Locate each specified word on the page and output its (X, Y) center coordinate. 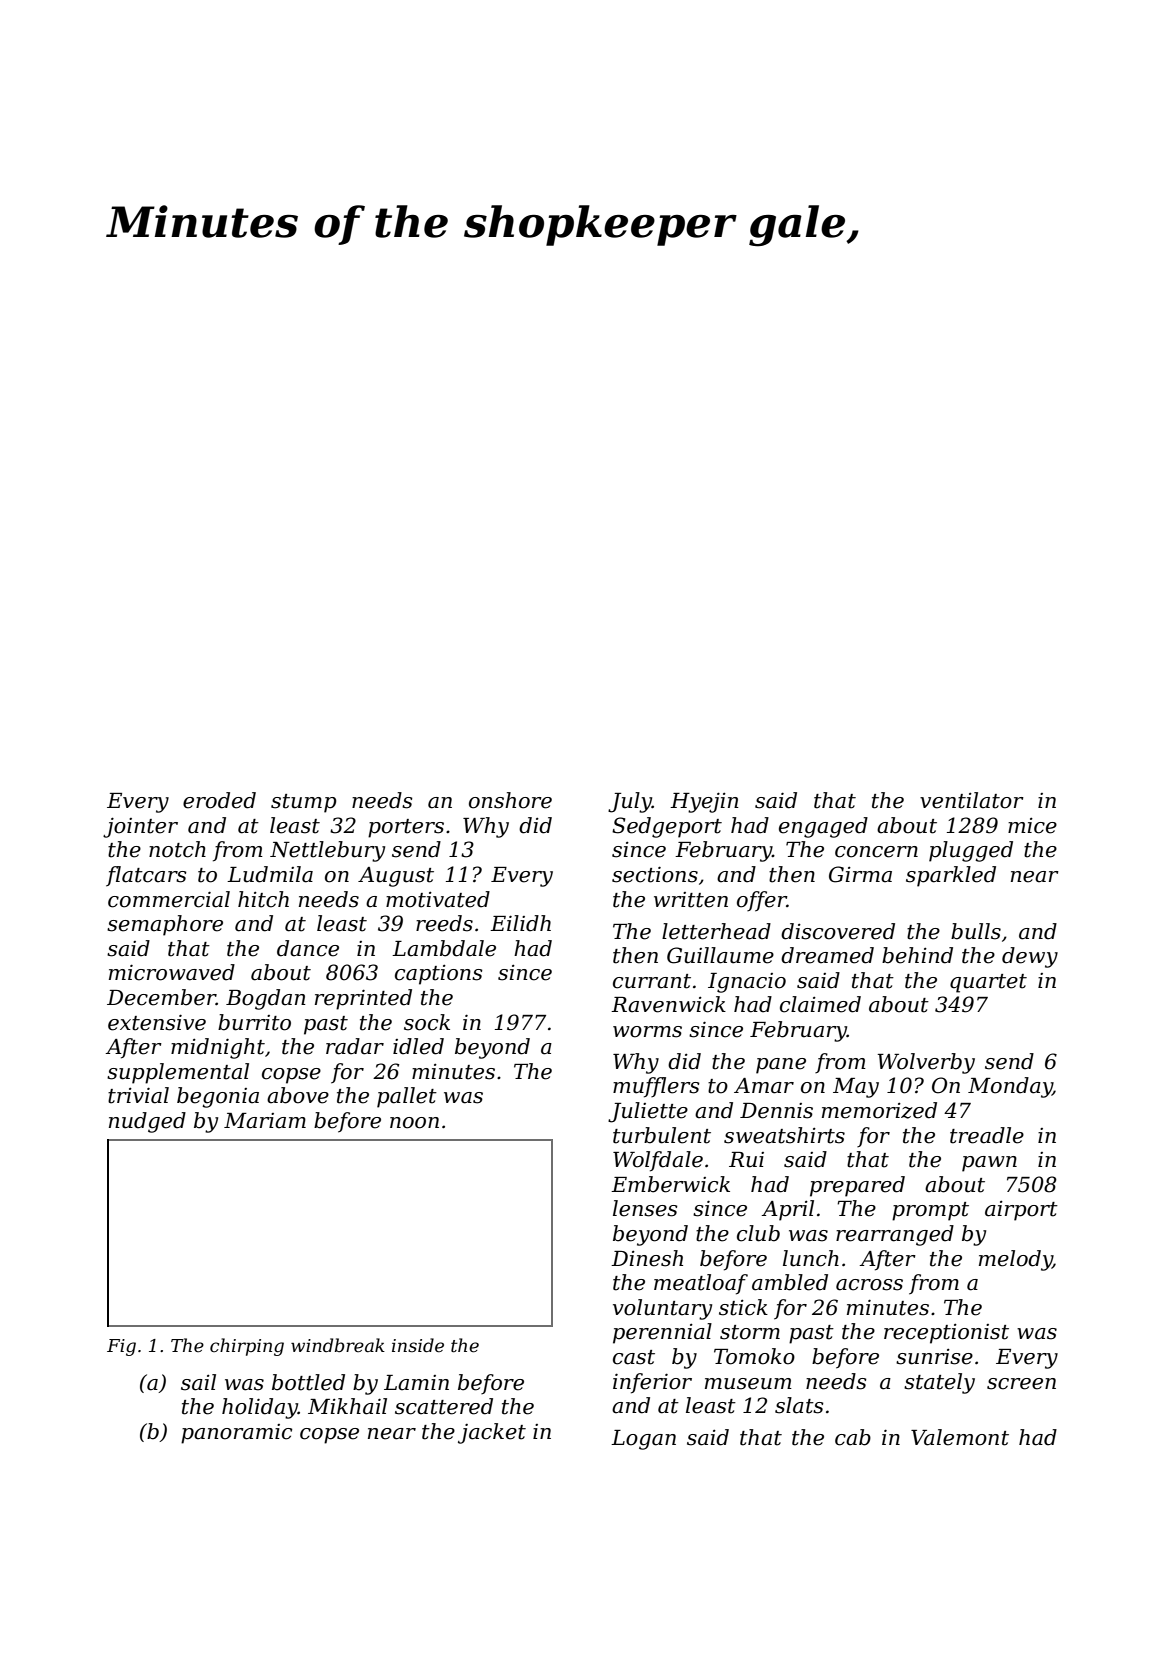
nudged (147, 1122)
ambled (790, 1282)
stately (939, 1383)
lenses (645, 1208)
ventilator (972, 800)
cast (634, 1357)
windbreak (338, 1345)
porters (406, 828)
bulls (976, 931)
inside (418, 1345)
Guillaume (720, 955)
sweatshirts (784, 1135)
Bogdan (266, 999)
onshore (510, 800)
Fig (121, 1347)
